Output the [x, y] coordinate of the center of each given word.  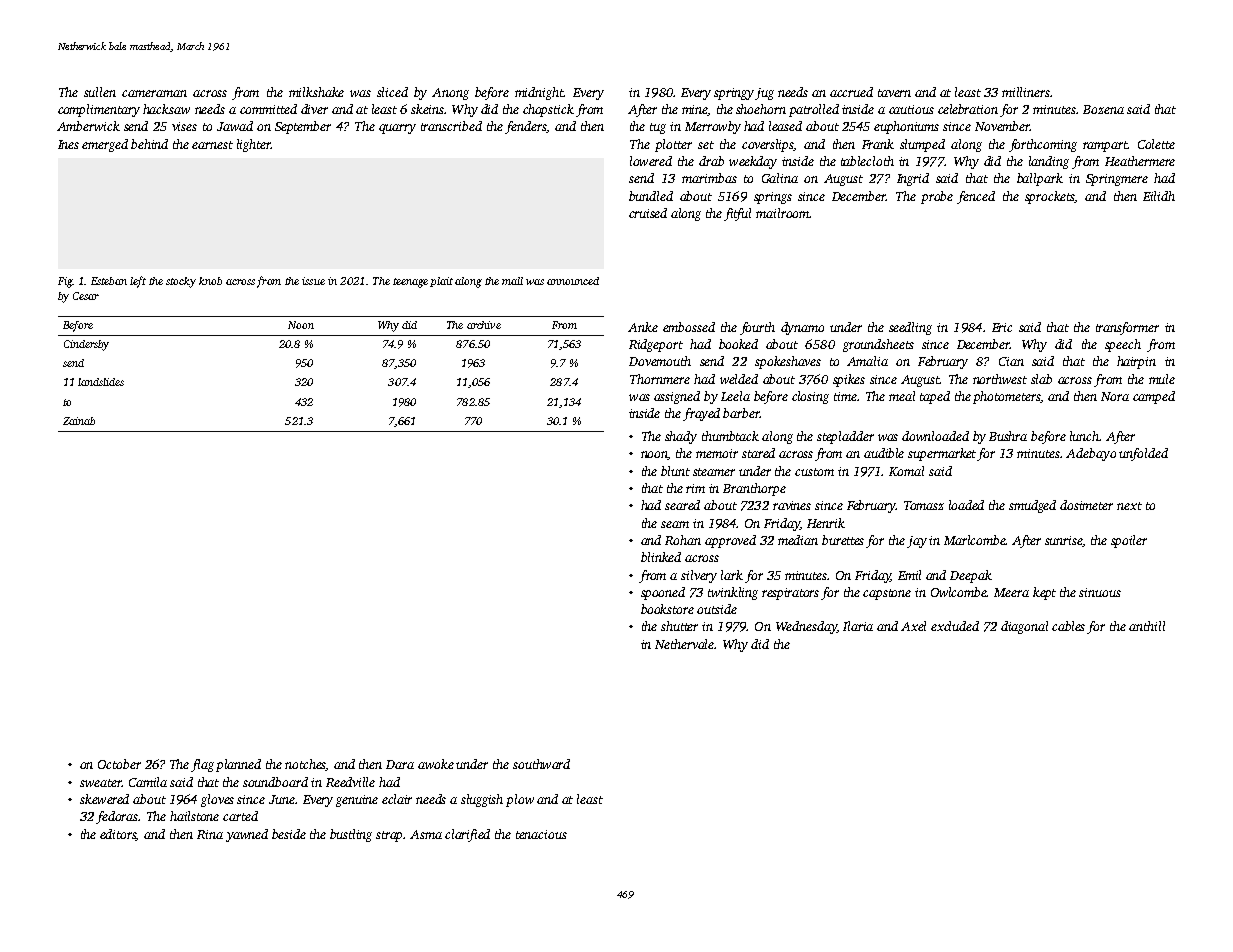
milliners [1026, 92]
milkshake [316, 92]
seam [675, 524]
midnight [539, 93]
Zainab [79, 421]
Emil [909, 575]
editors [118, 835]
